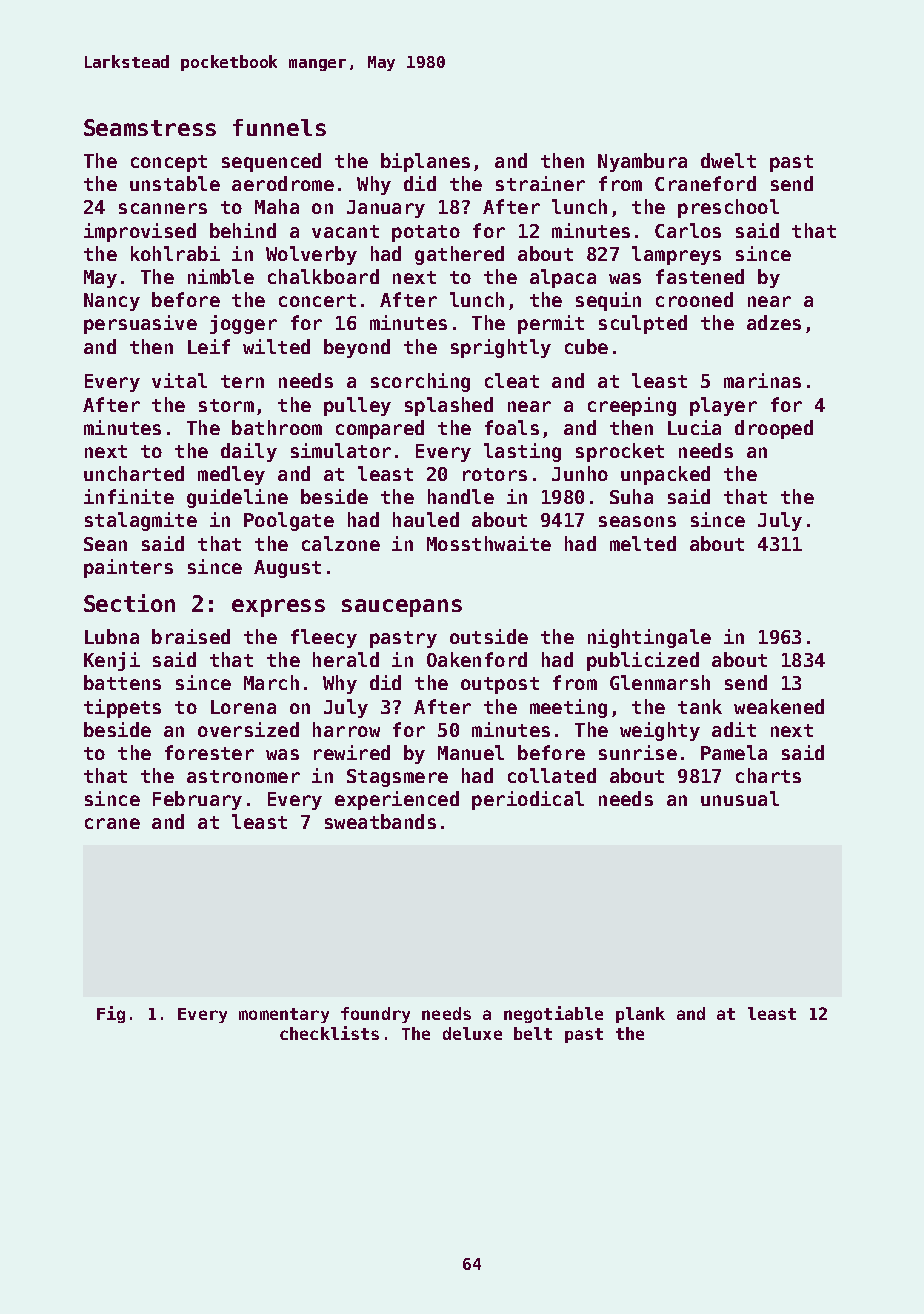 This screenshot has width=924, height=1314. I want to click on marinas, so click(762, 380).
